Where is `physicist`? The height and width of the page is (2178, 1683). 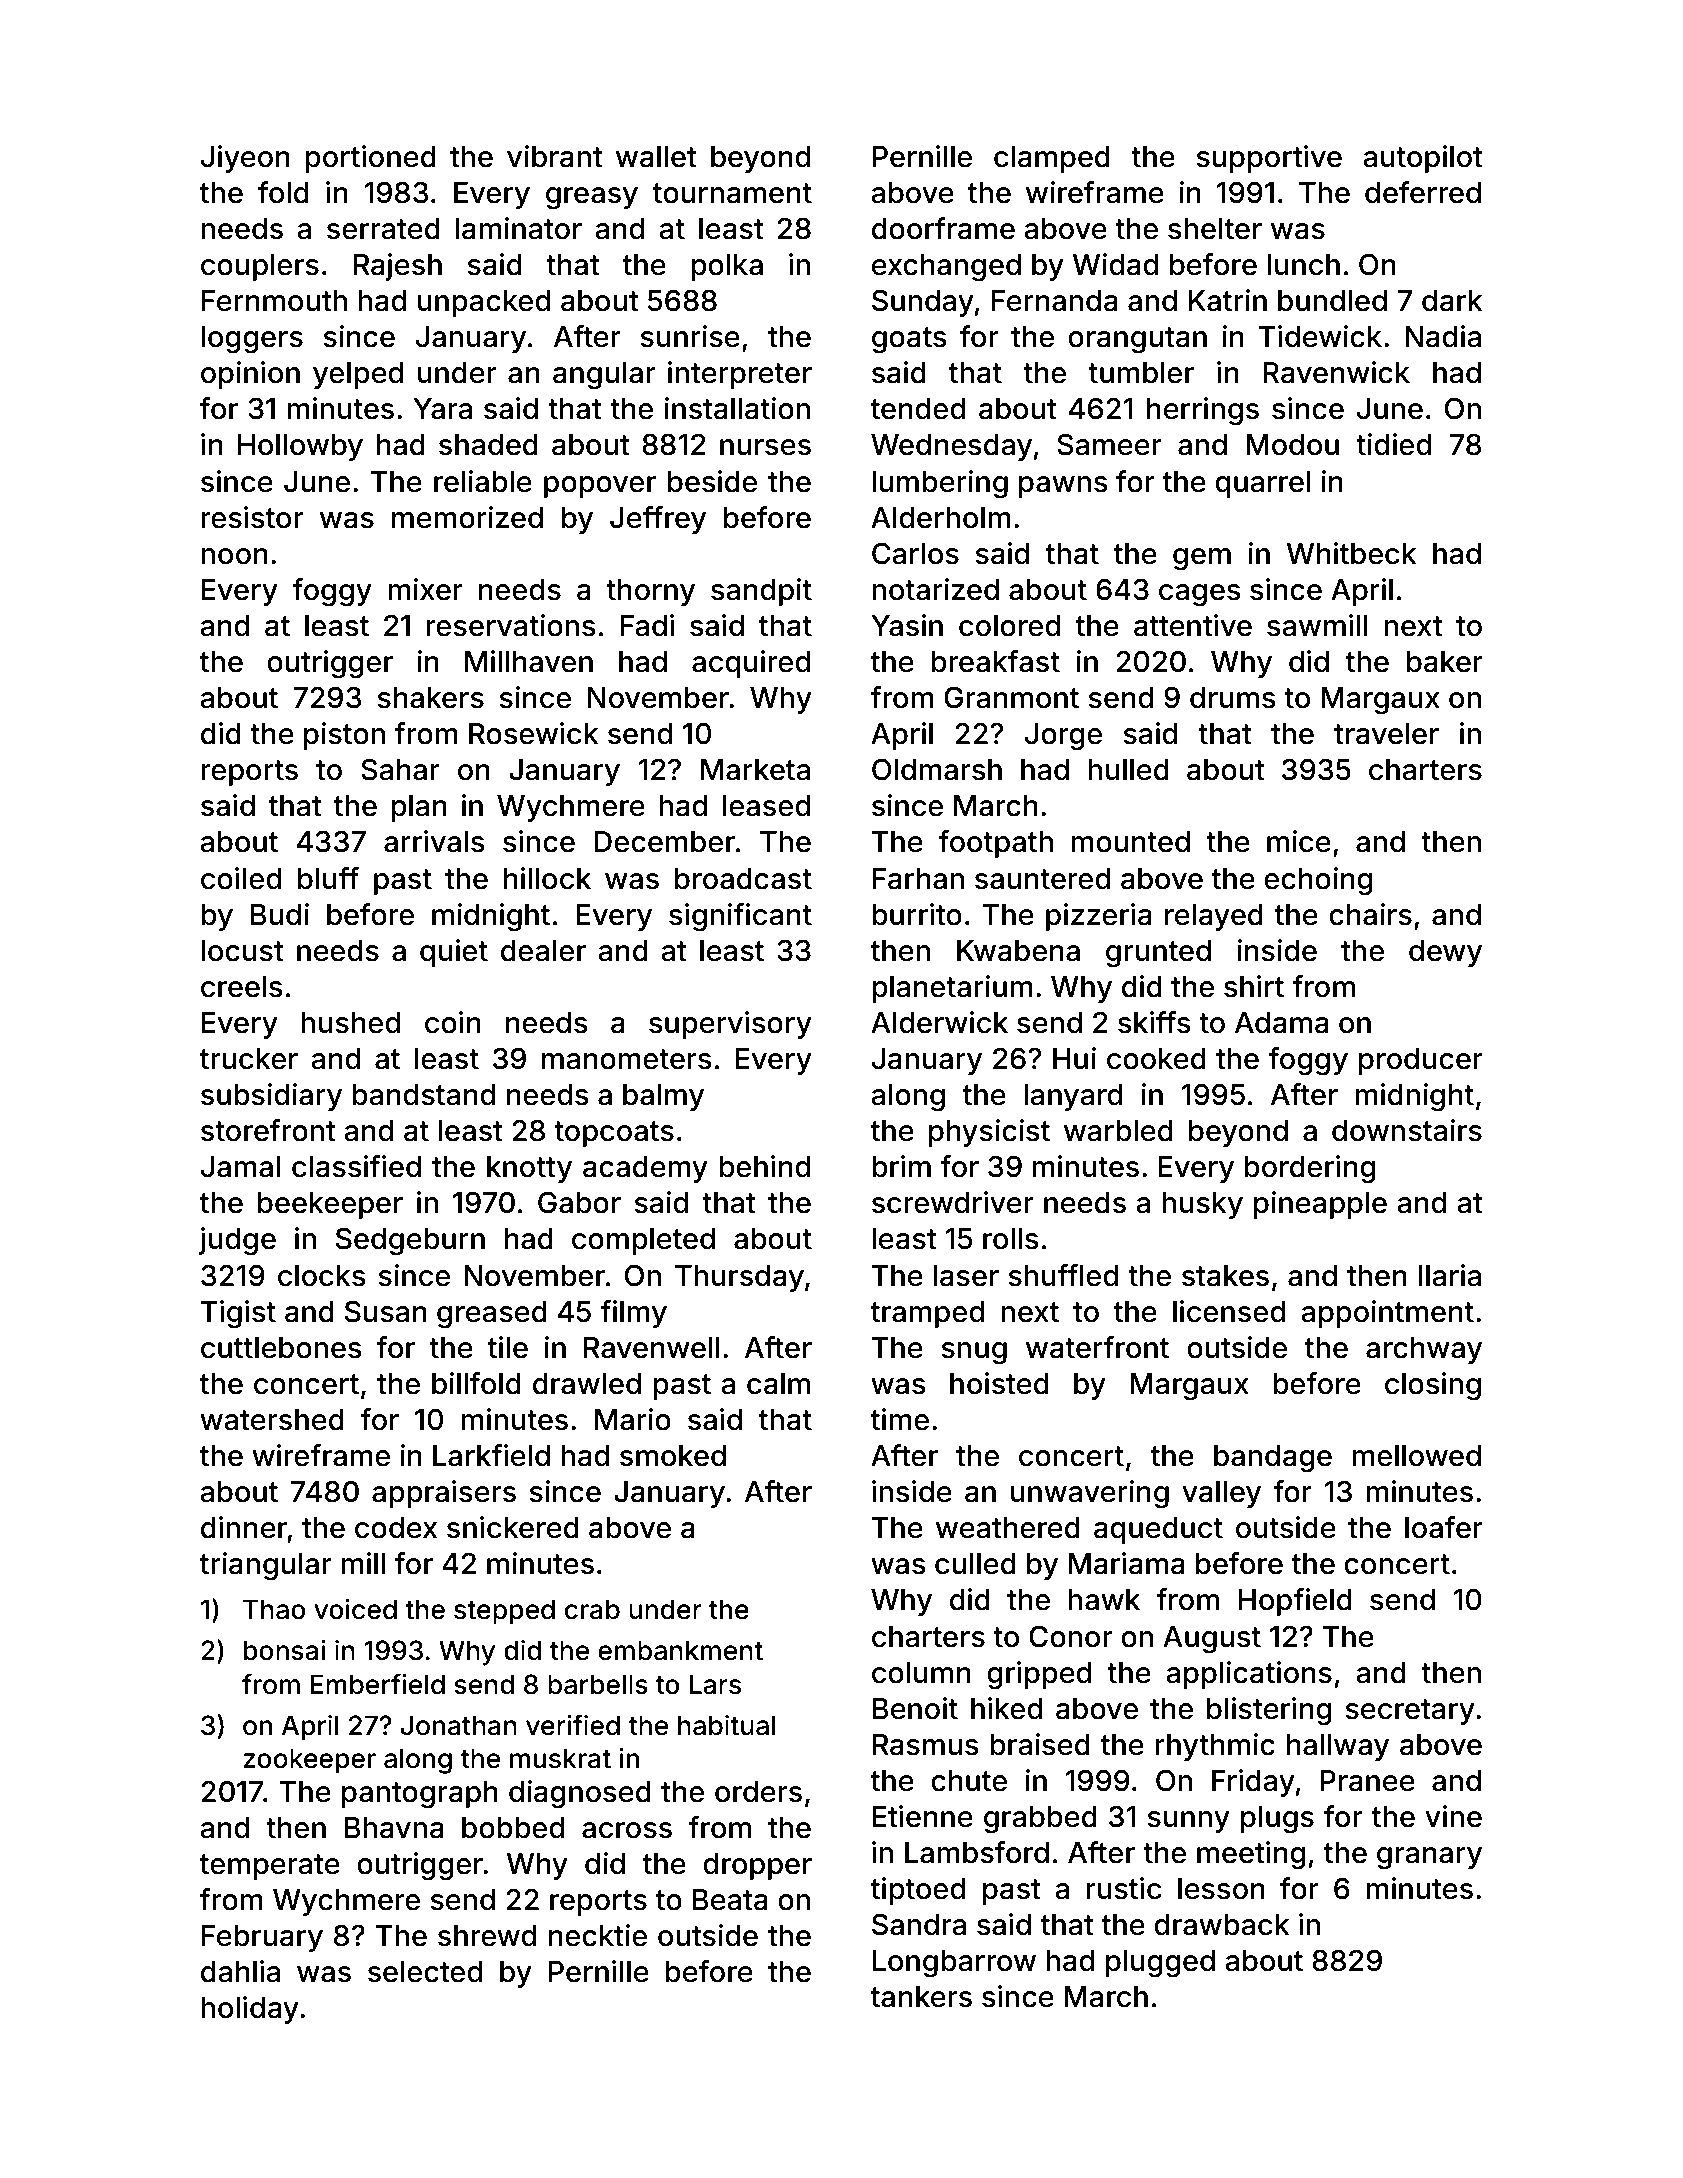
physicist is located at coordinates (989, 1133).
